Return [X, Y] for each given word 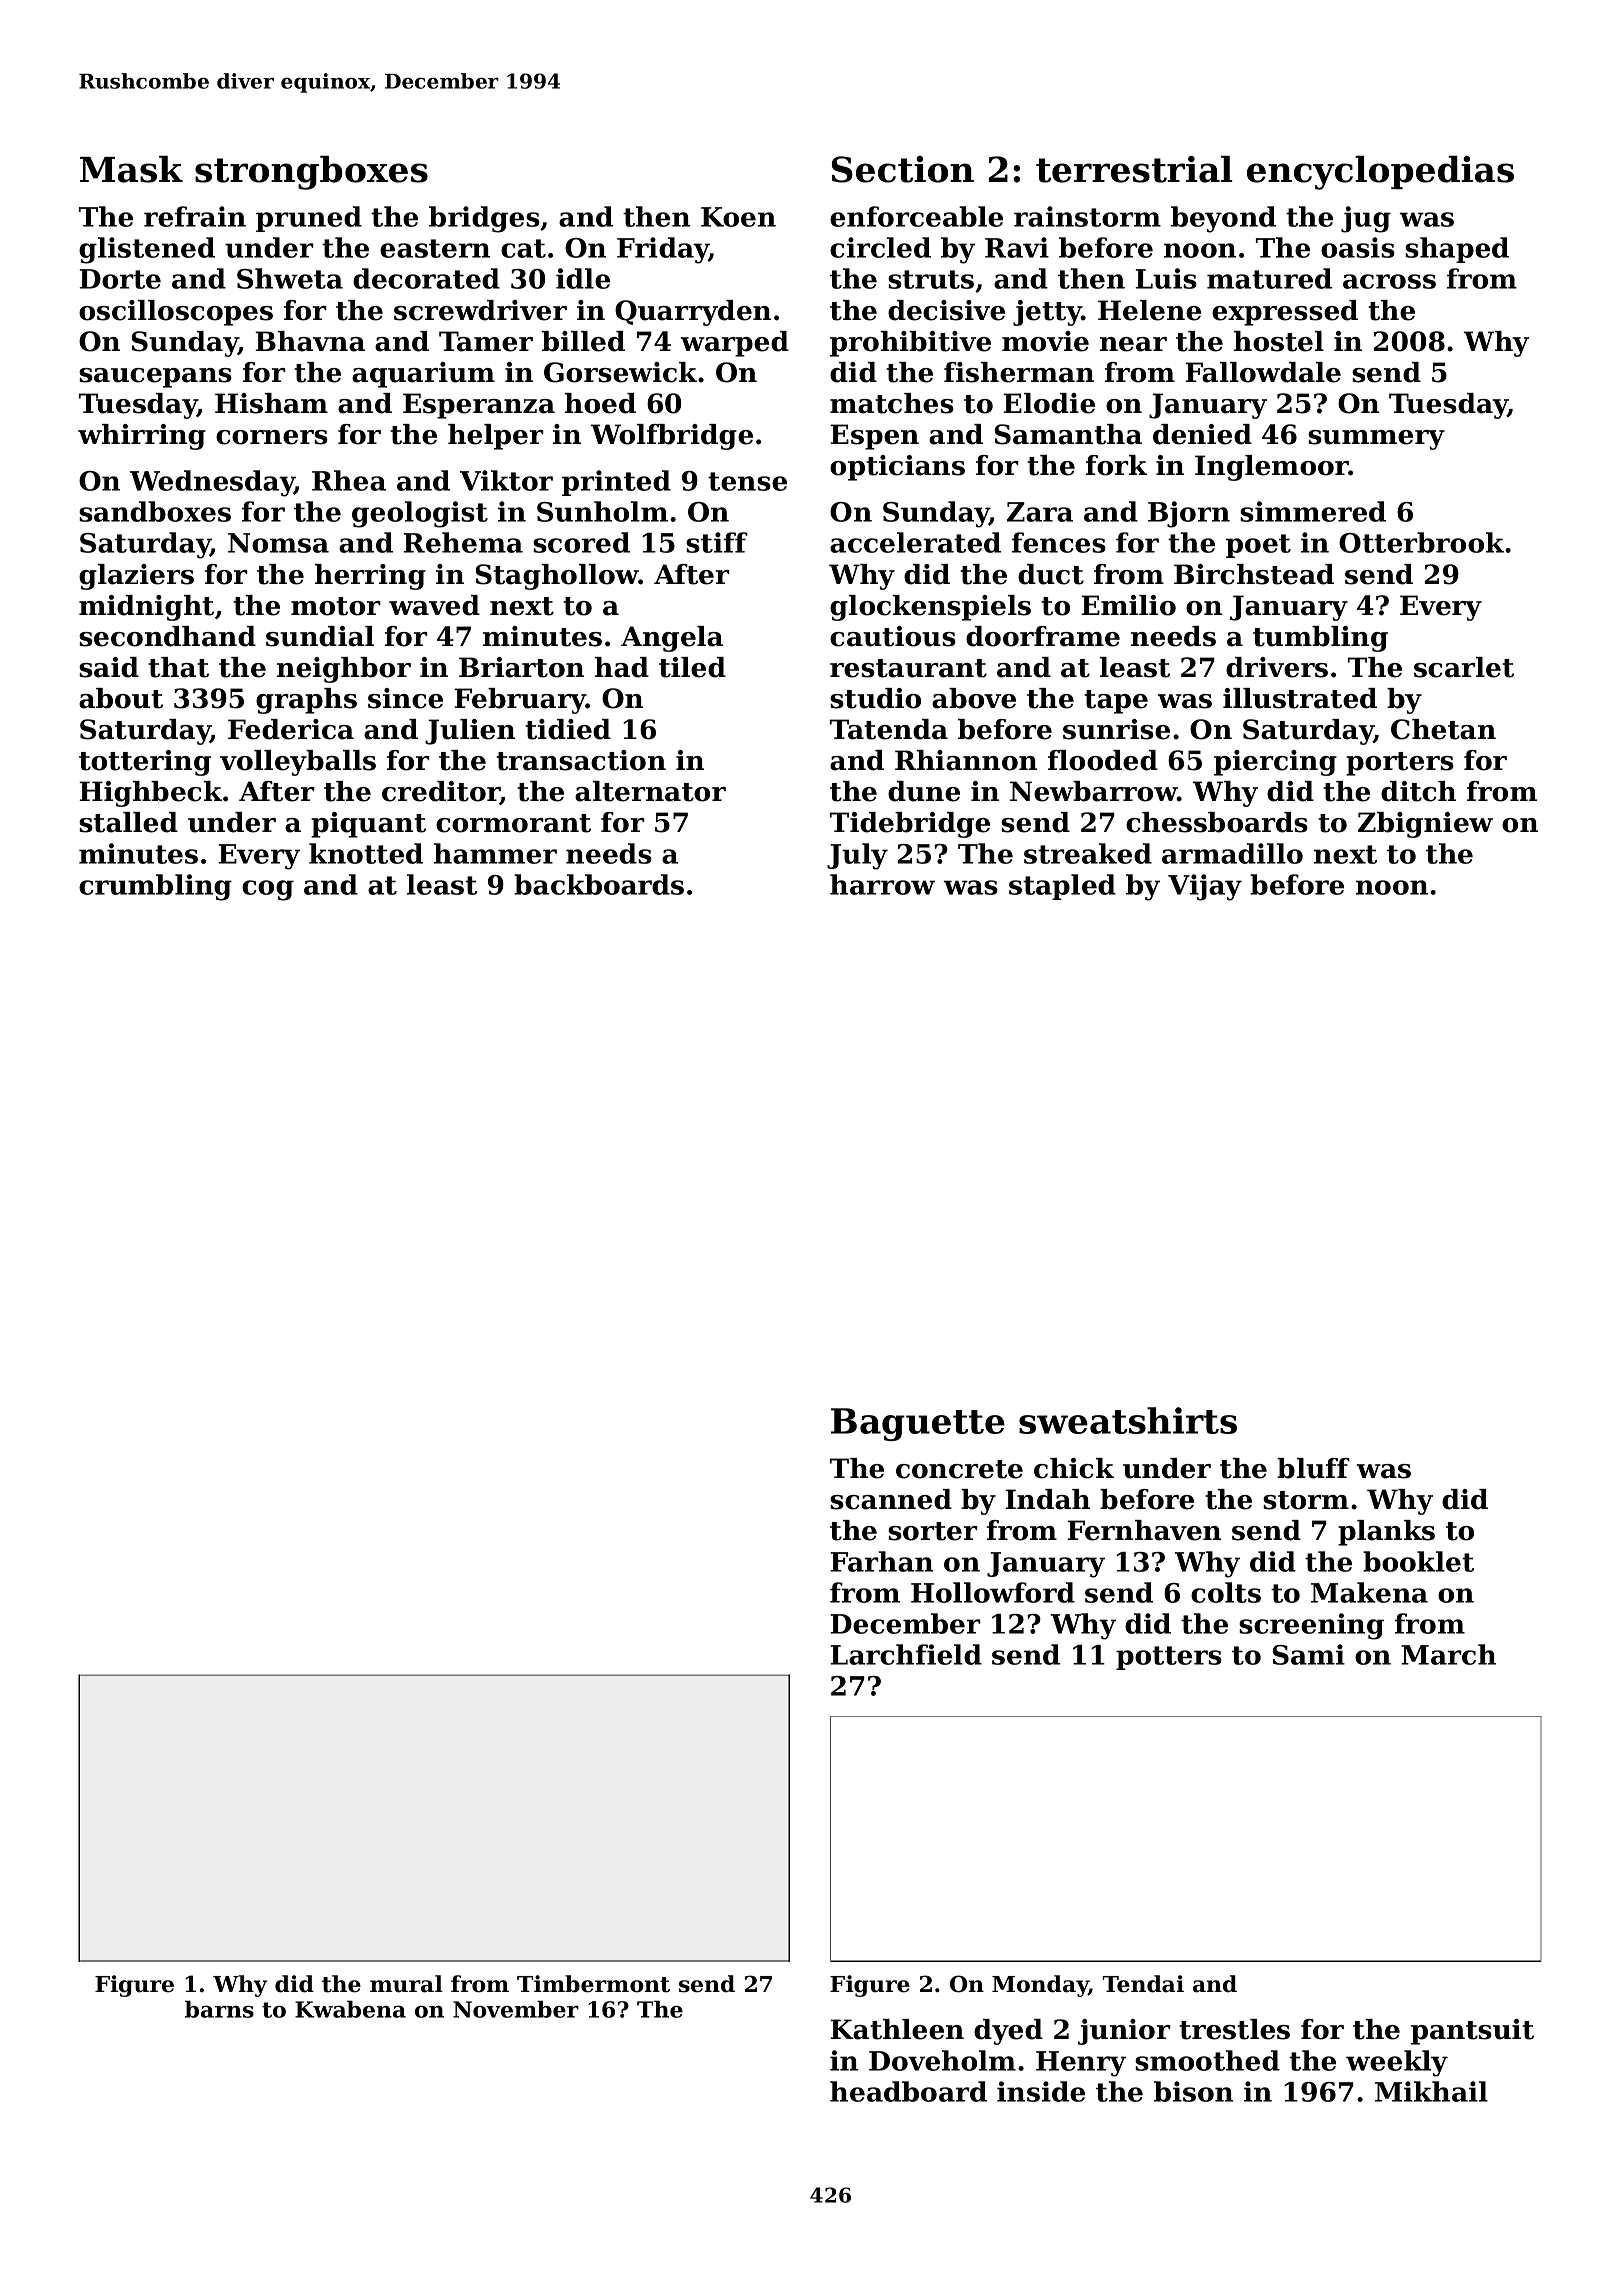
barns [219, 2009]
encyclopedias [1380, 173]
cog [268, 890]
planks [1386, 1533]
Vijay [1205, 887]
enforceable [916, 216]
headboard [908, 2091]
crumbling [155, 887]
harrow [882, 884]
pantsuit [1472, 2032]
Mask [131, 169]
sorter [933, 1531]
